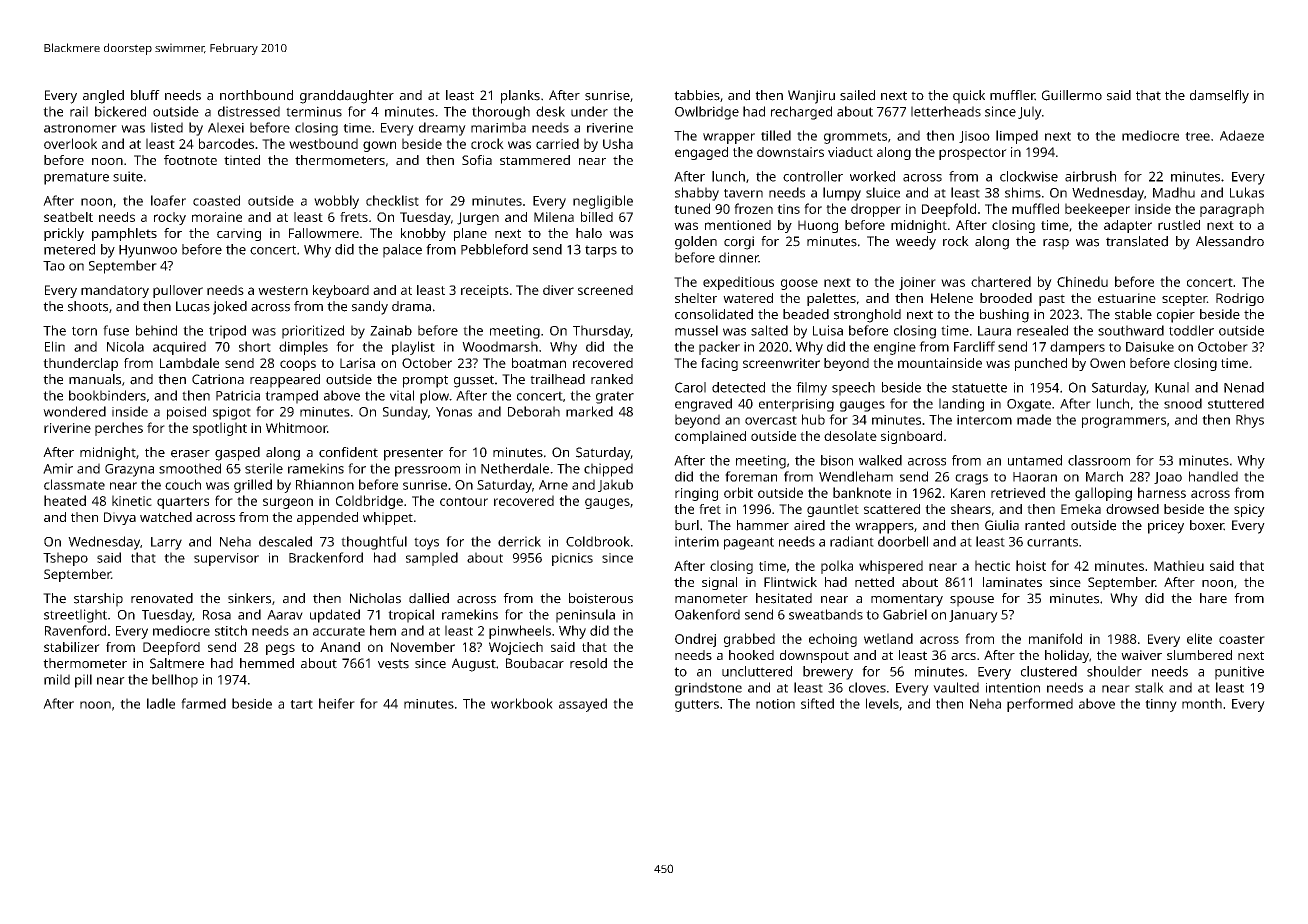 The image size is (1308, 924). Describe the element at coordinates (242, 160) in the document. I see `tinted` at that location.
